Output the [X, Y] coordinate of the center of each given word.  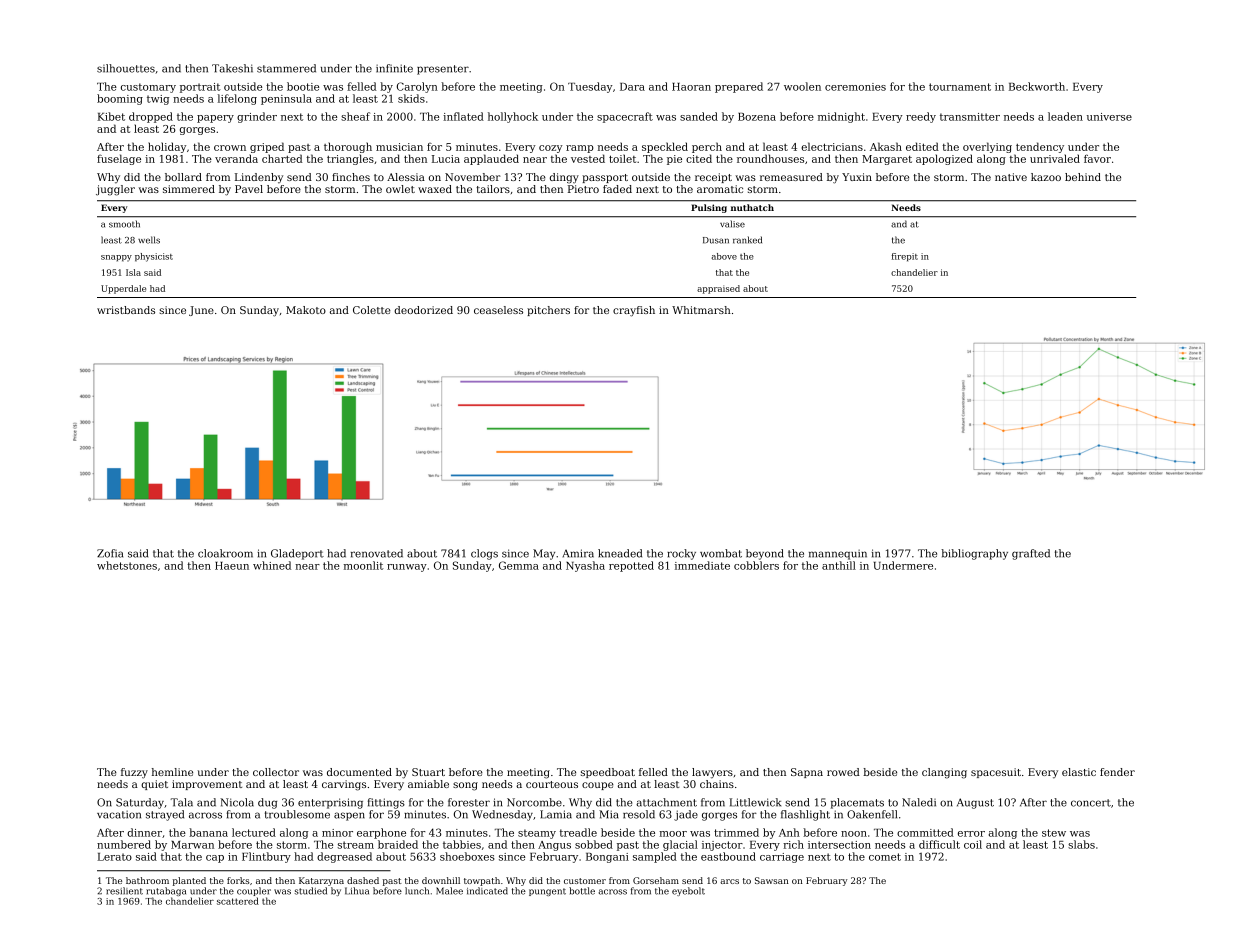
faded [617, 189]
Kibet [111, 116]
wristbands [126, 310]
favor [1097, 158]
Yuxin [857, 177]
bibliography [974, 554]
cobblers [756, 565]
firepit [905, 257]
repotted [631, 566]
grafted [1031, 554]
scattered [238, 901]
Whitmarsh [701, 310]
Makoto [306, 310]
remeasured [791, 177]
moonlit [364, 565]
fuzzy [134, 773]
